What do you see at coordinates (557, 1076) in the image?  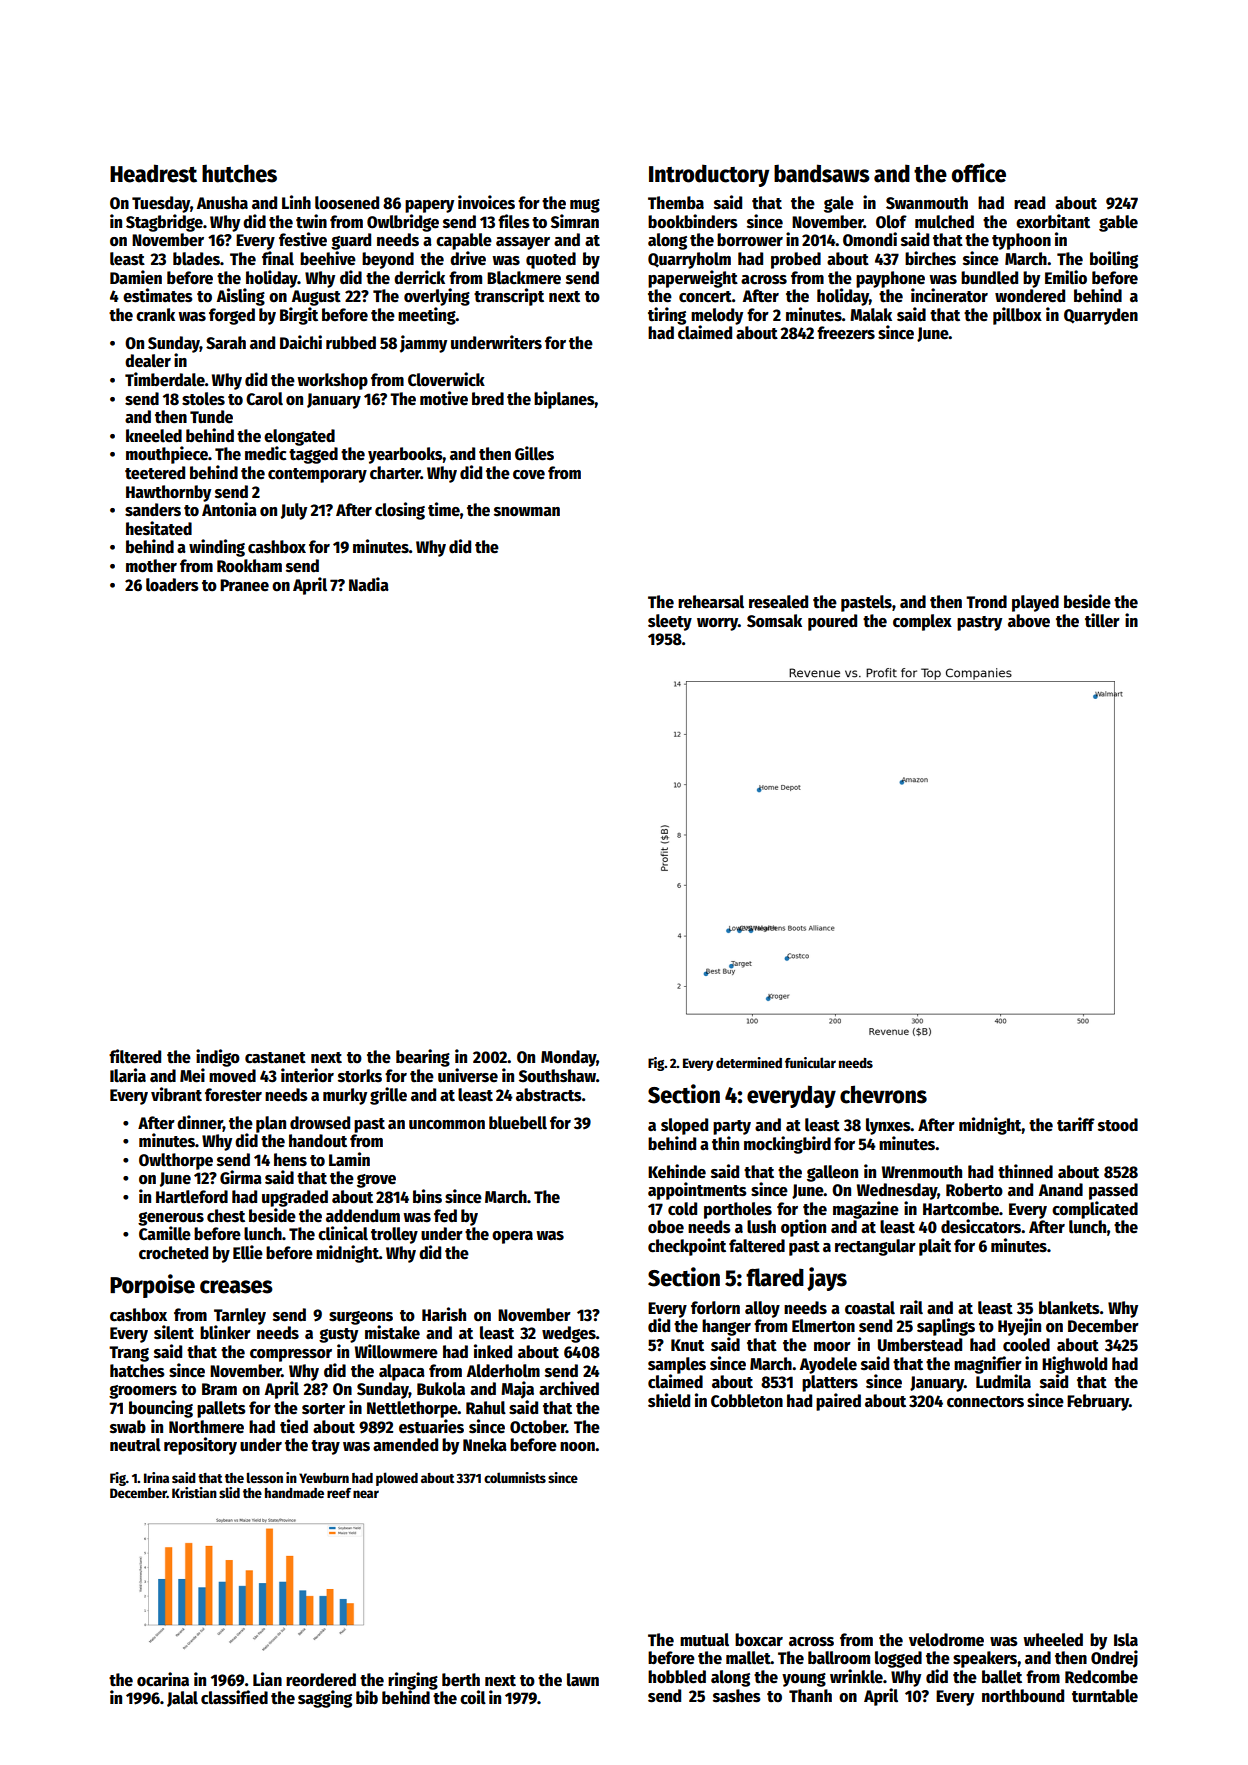 I see `Southshaw` at bounding box center [557, 1076].
